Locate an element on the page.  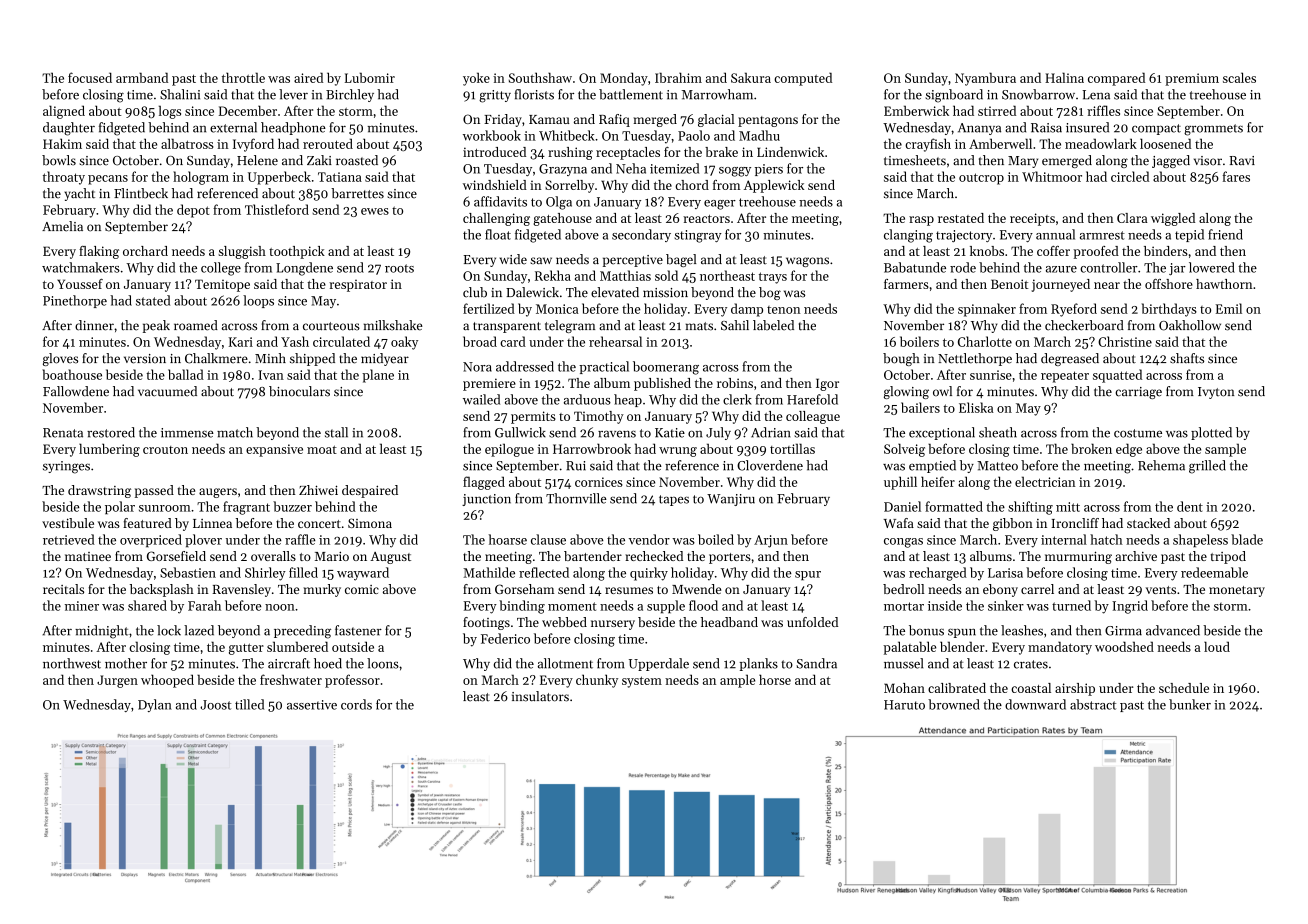
cords is located at coordinates (356, 704).
